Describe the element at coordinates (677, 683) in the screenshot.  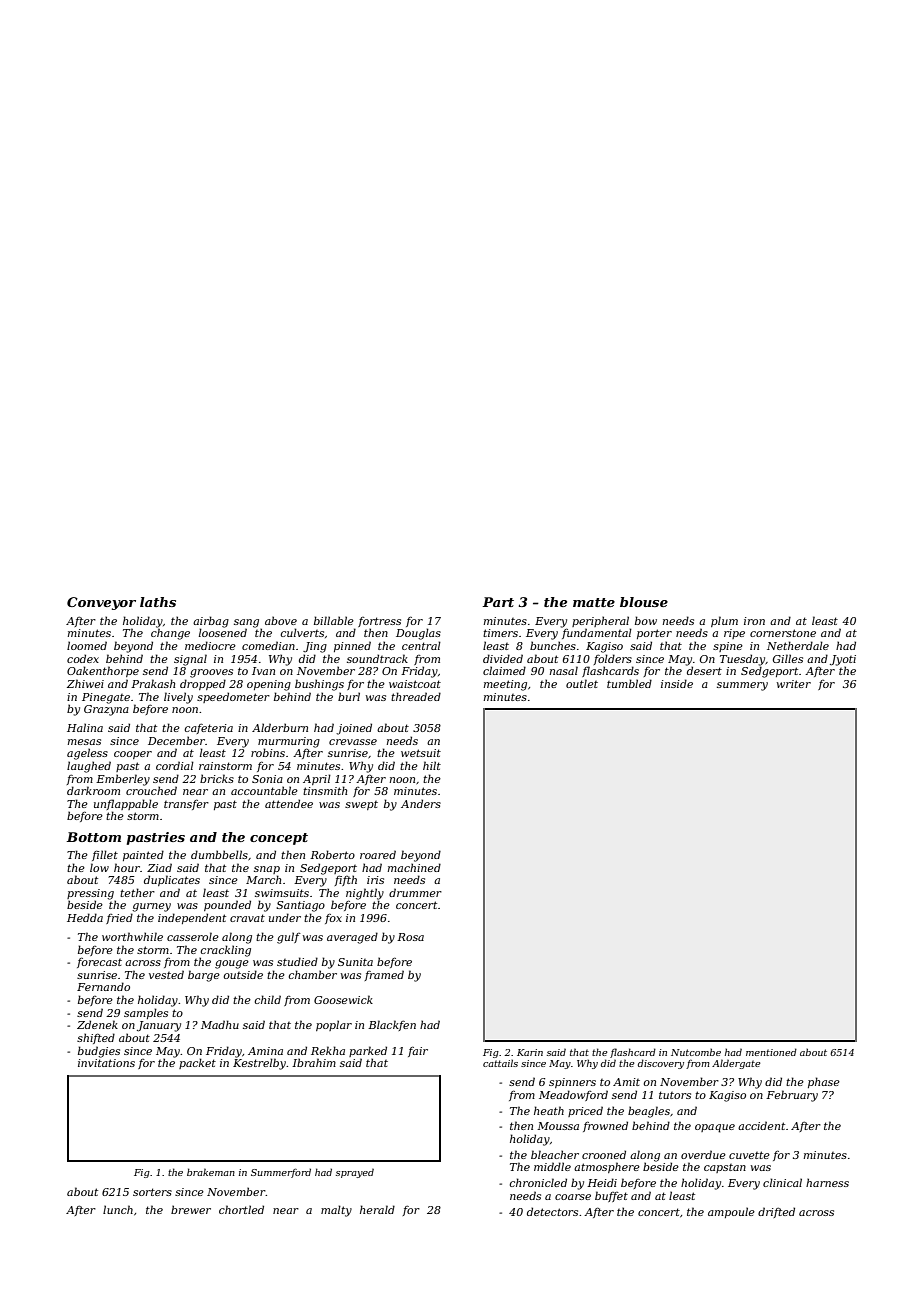
I see `inside` at that location.
